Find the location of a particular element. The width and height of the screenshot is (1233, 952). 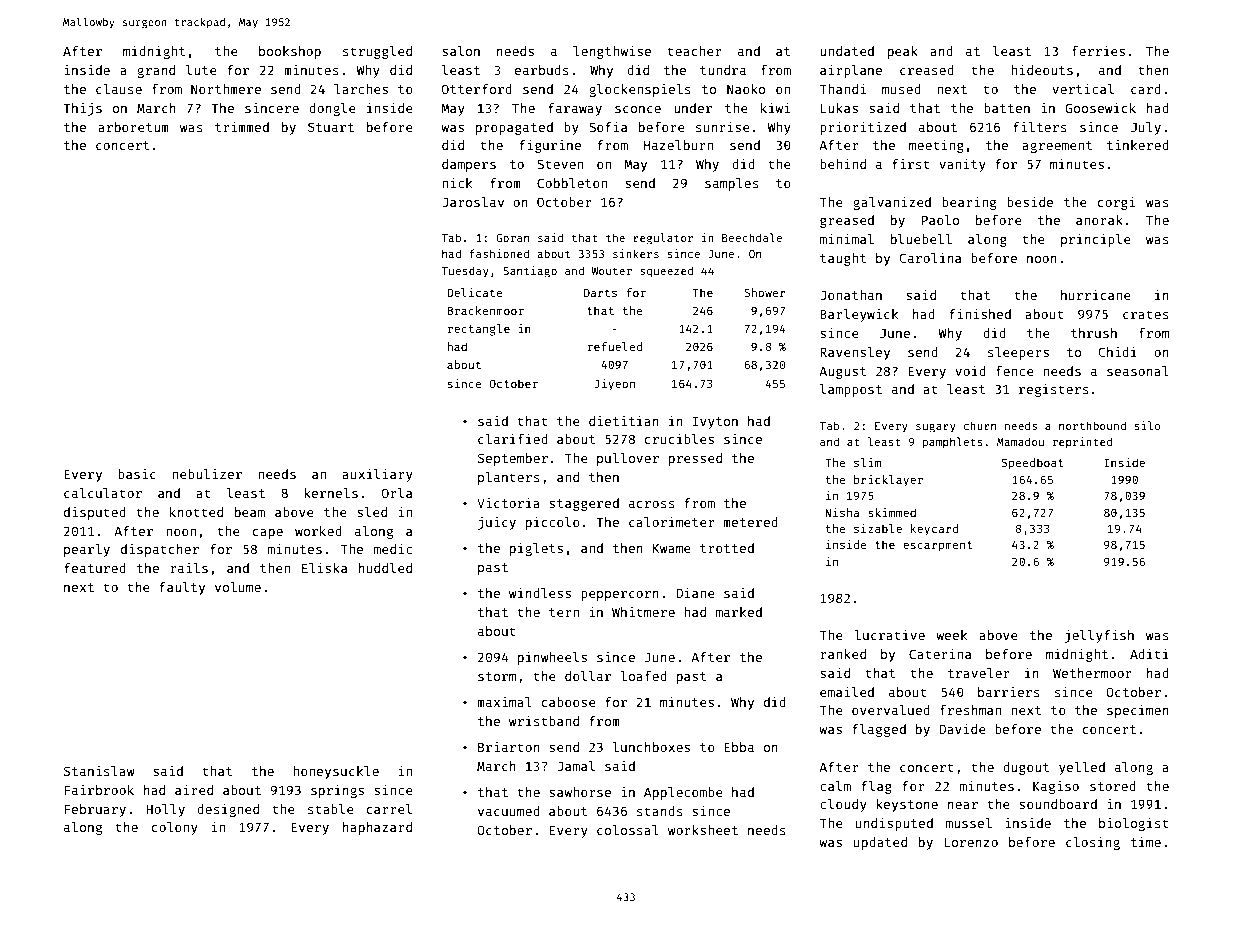

jellyfish is located at coordinates (1099, 636).
